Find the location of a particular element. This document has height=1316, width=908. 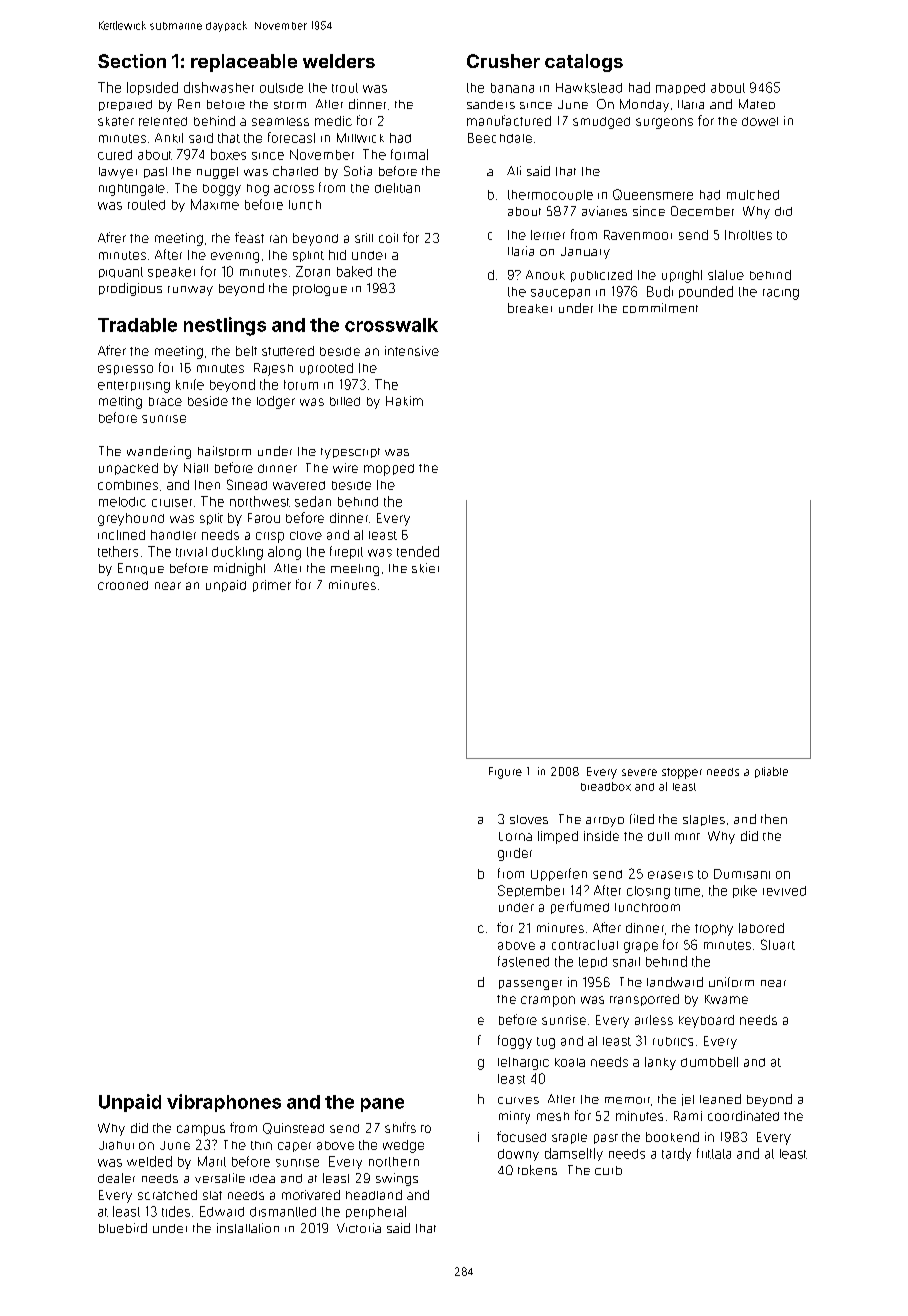

trout is located at coordinates (345, 88).
